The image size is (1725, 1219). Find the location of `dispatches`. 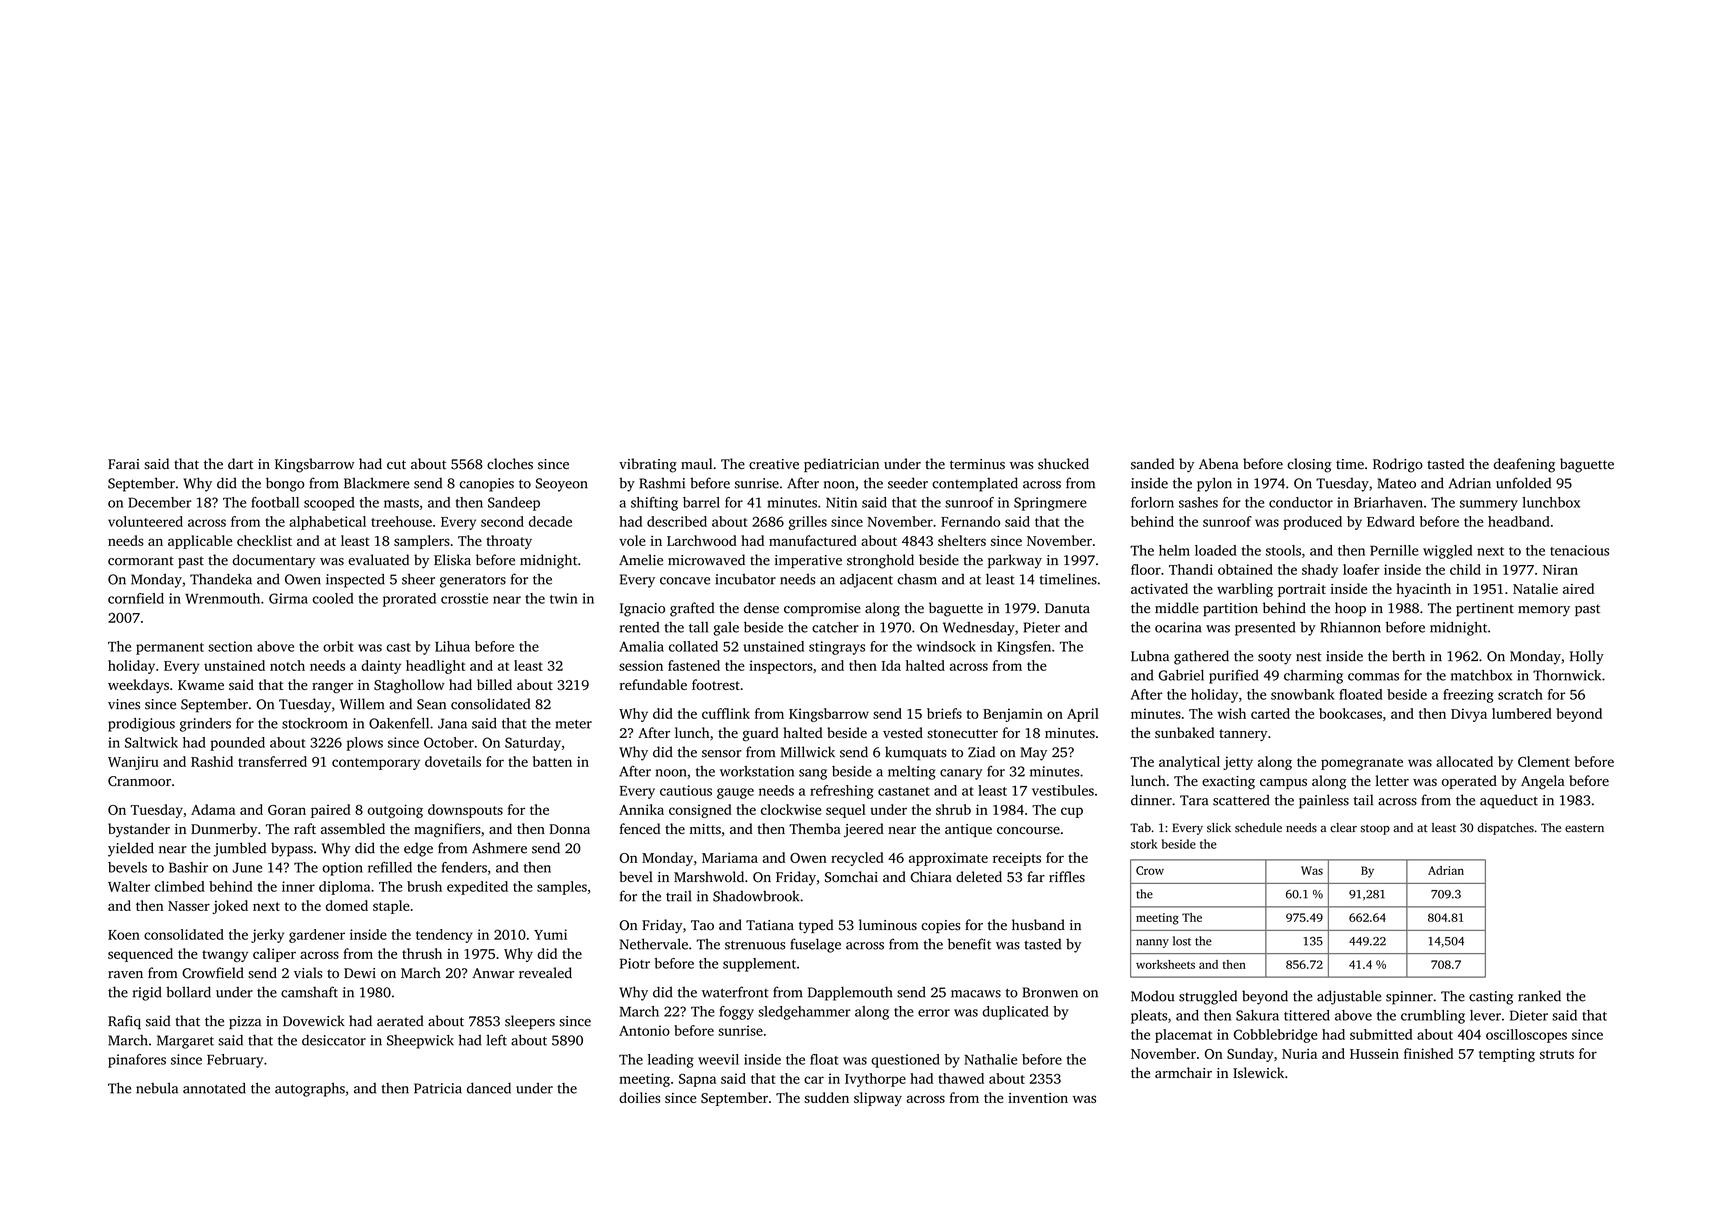

dispatches is located at coordinates (1505, 829).
